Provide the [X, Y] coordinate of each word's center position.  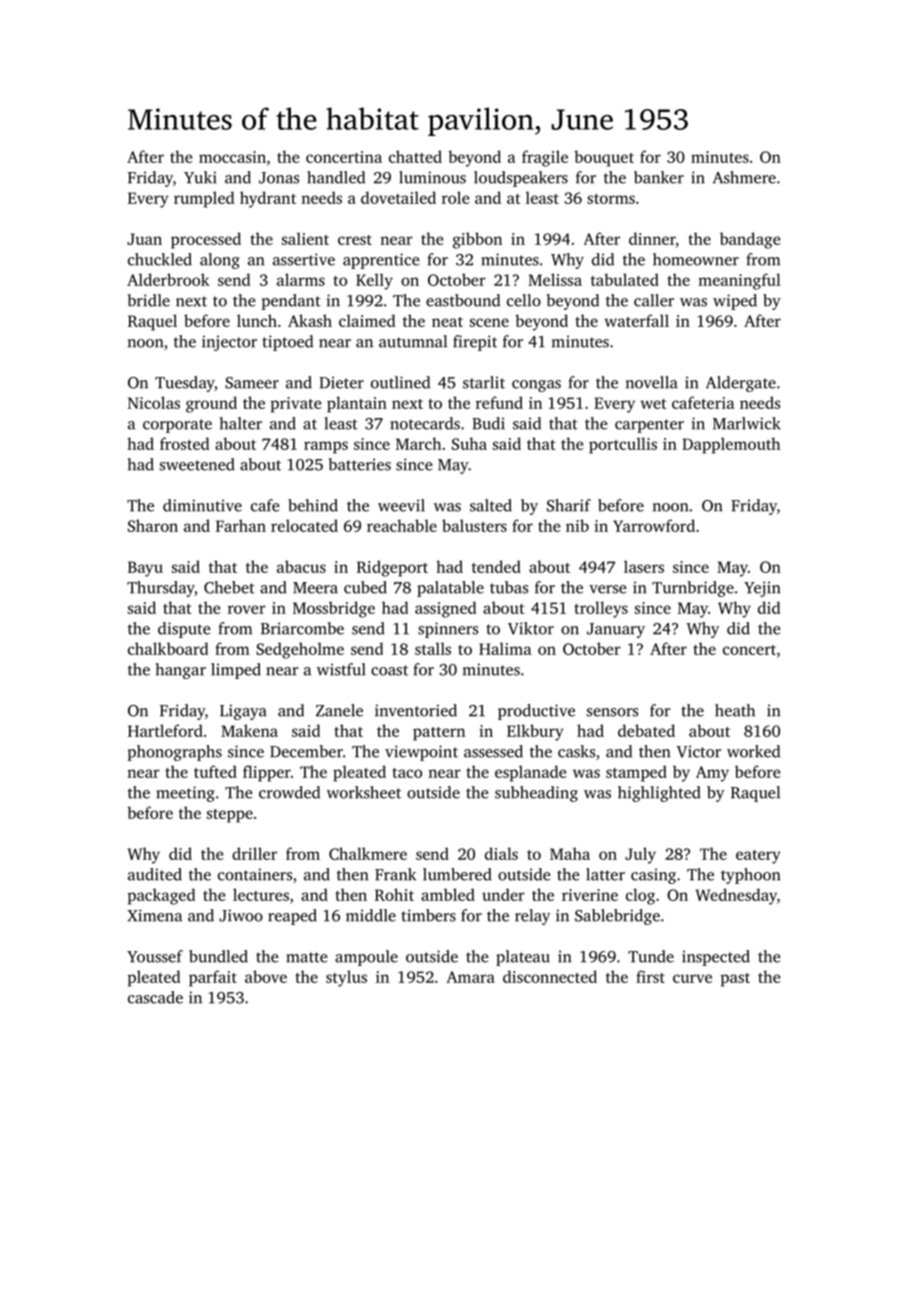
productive [536, 712]
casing [653, 876]
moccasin [232, 157]
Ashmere [744, 177]
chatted [415, 156]
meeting [185, 794]
